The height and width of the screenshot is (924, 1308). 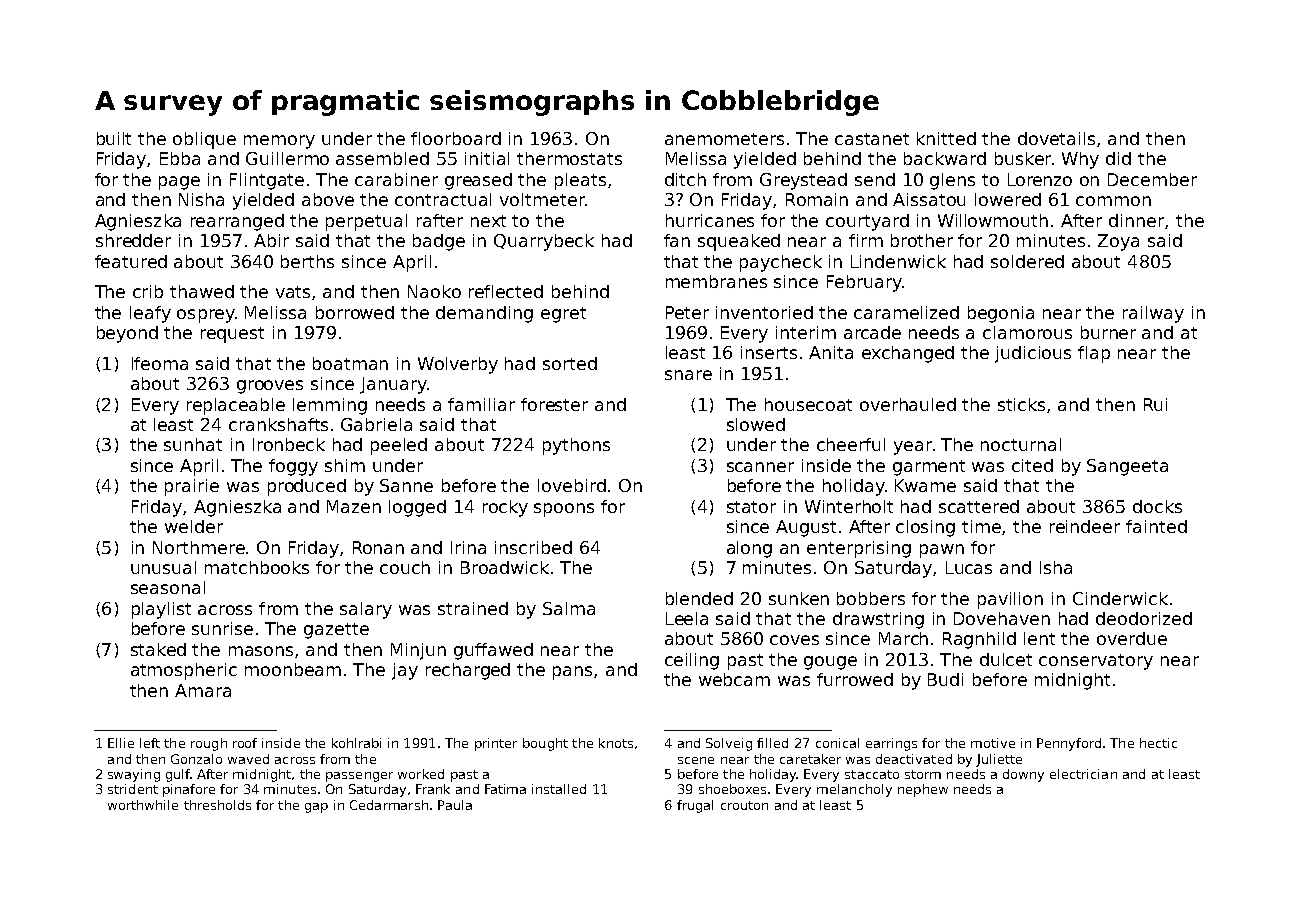 What do you see at coordinates (724, 139) in the screenshot?
I see `anemometers` at bounding box center [724, 139].
